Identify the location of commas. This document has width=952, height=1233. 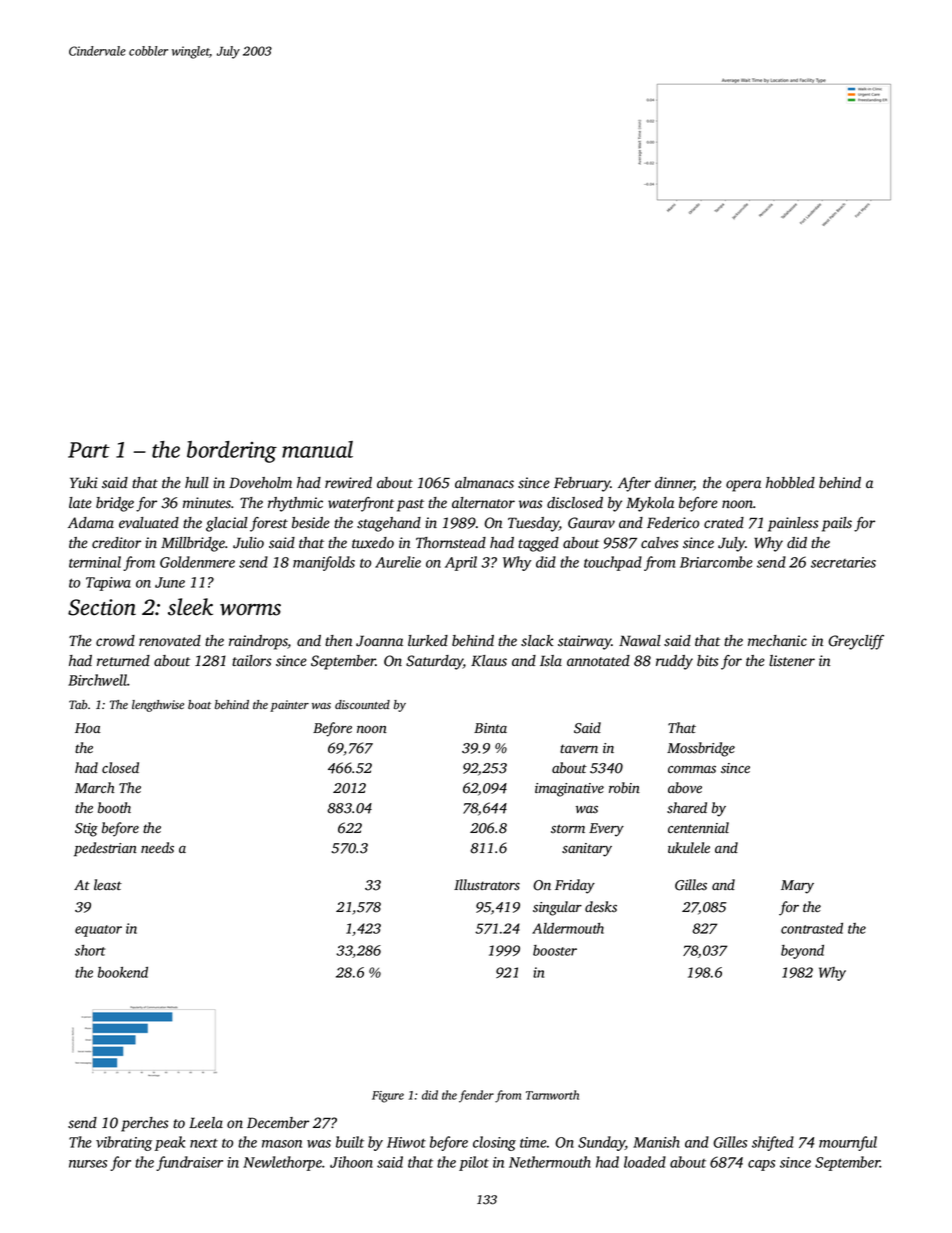
(692, 769).
